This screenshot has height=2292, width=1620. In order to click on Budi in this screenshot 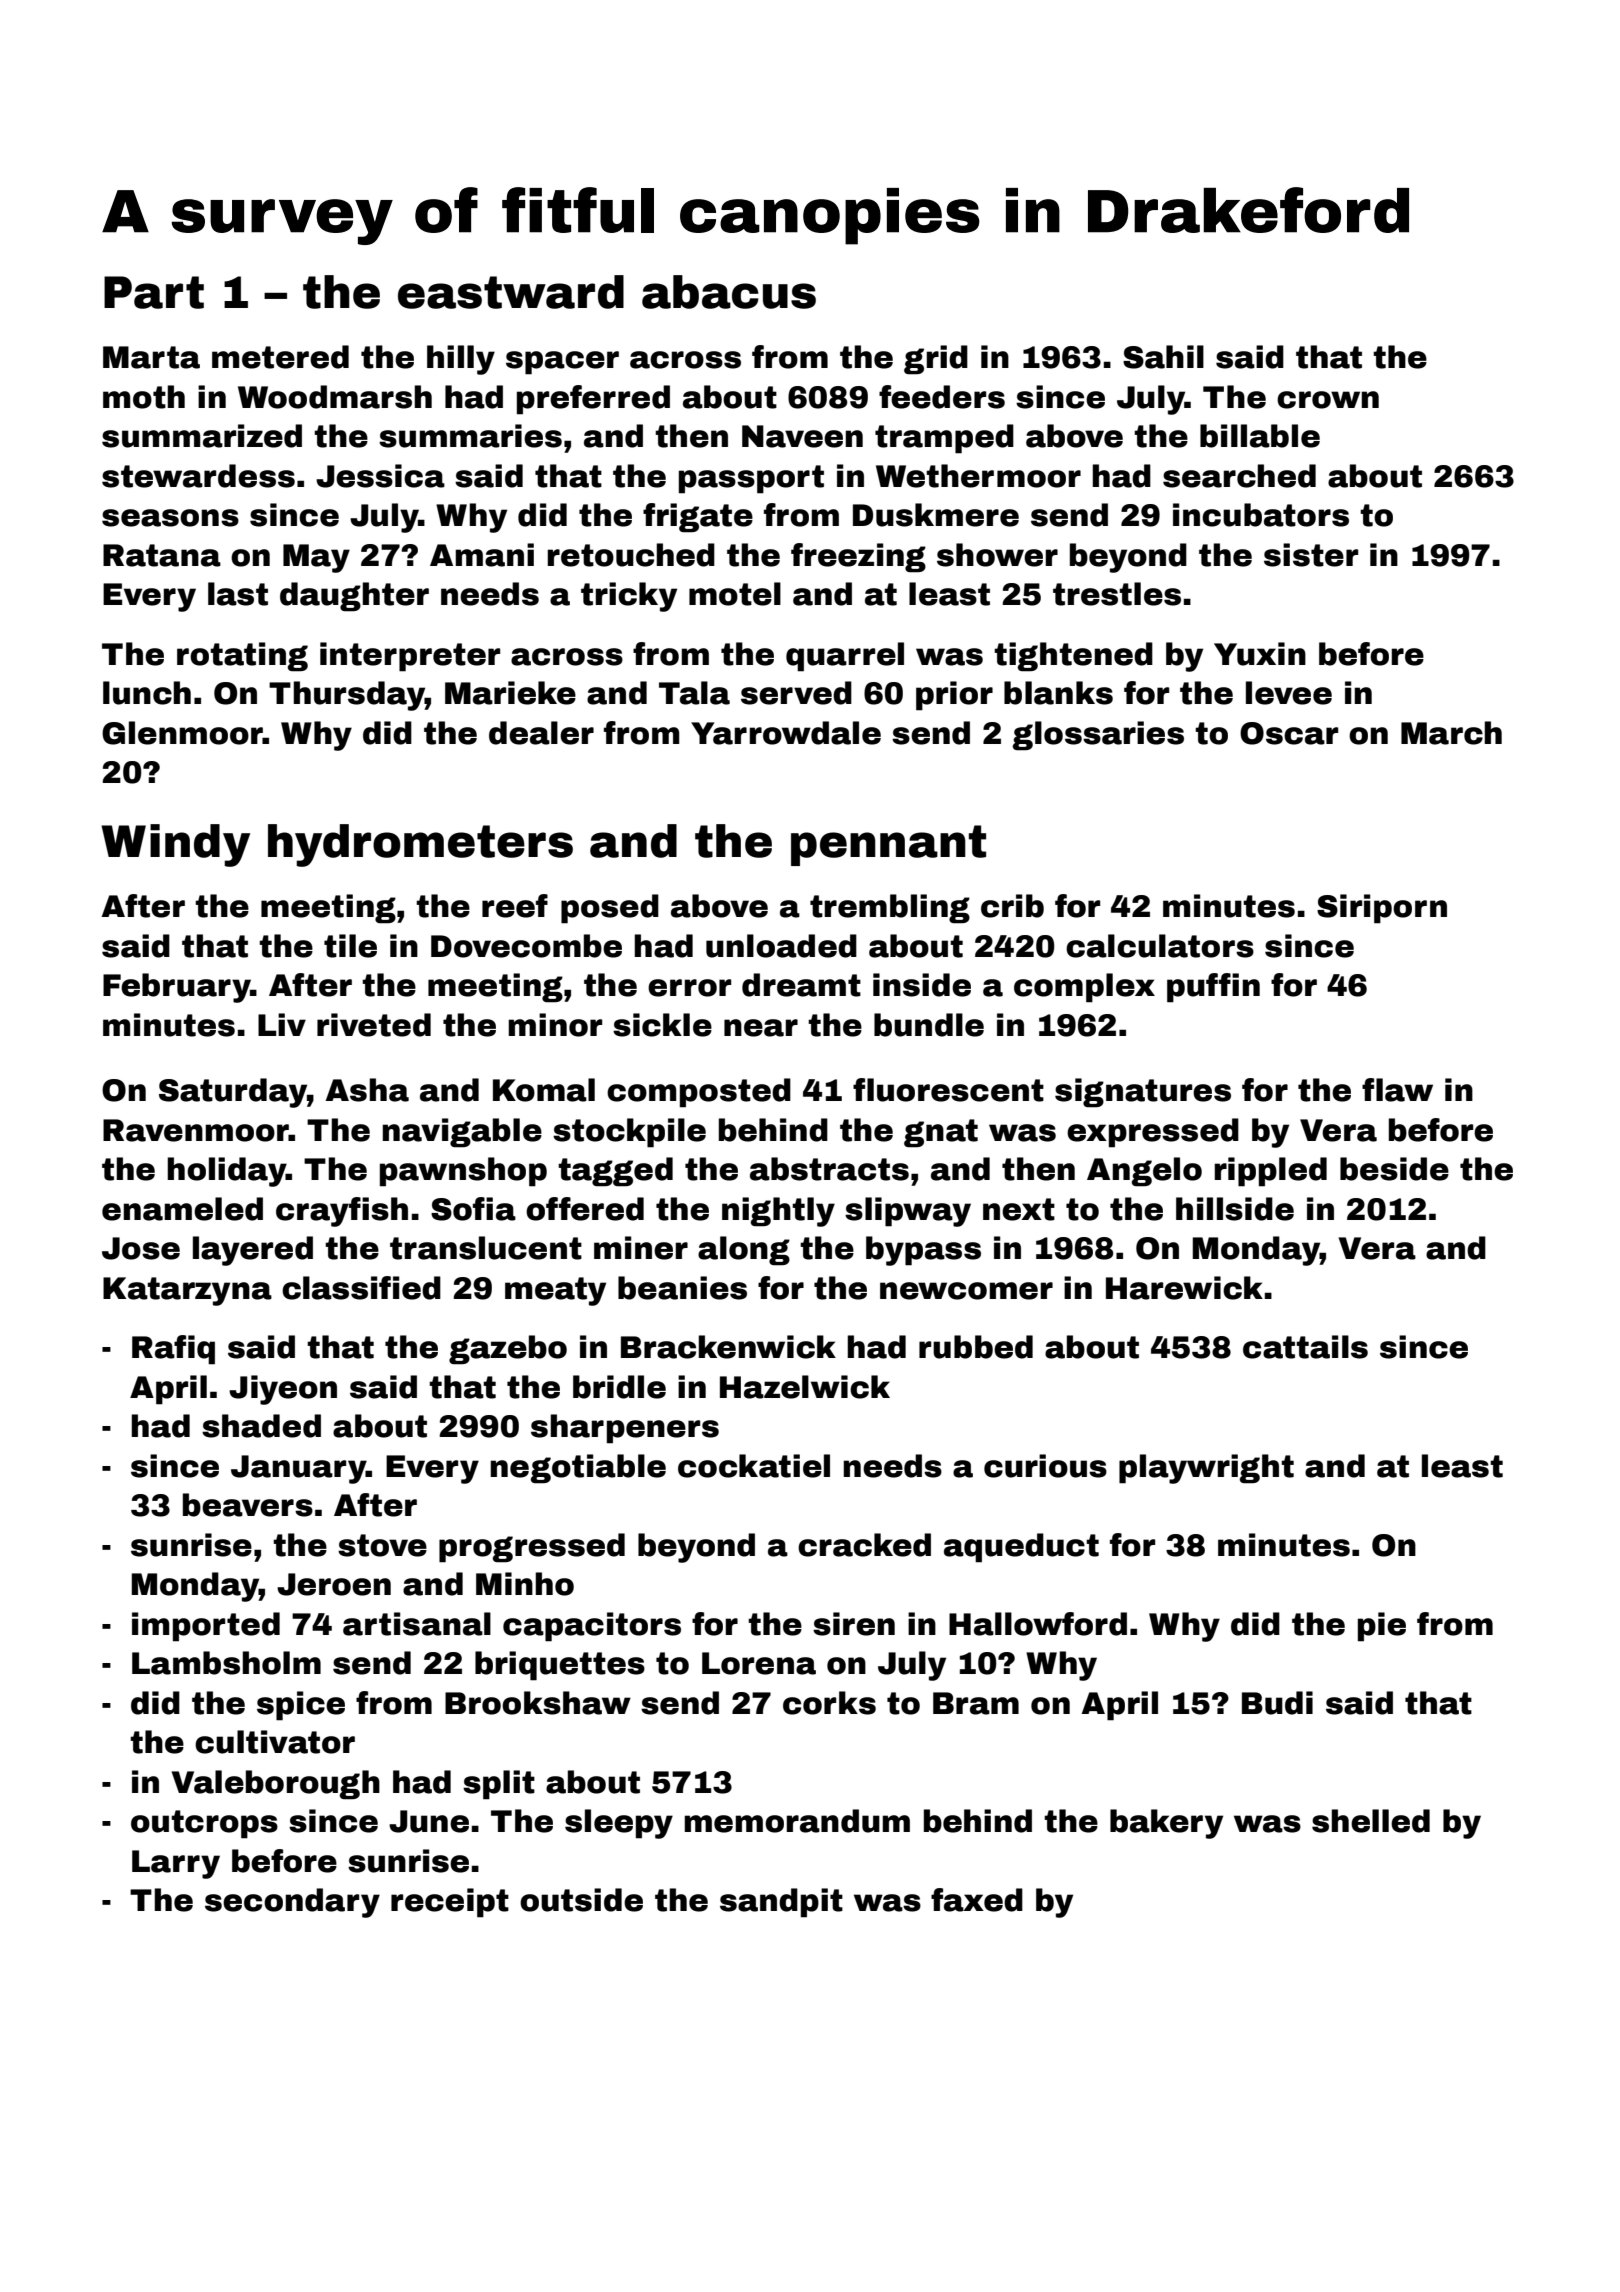, I will do `click(1277, 1703)`.
